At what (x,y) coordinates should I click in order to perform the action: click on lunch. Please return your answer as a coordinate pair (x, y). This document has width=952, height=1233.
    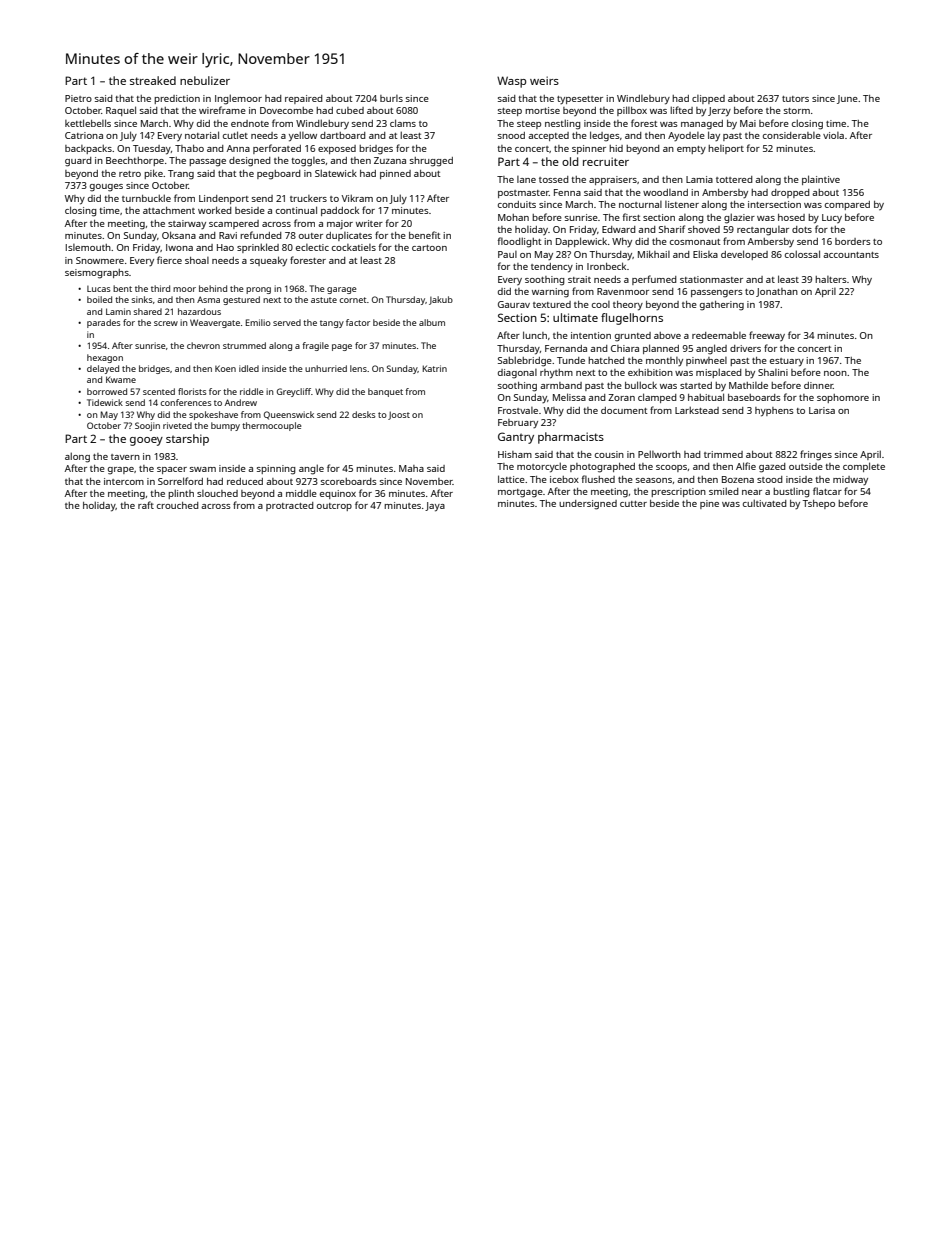
    Looking at the image, I should click on (535, 335).
